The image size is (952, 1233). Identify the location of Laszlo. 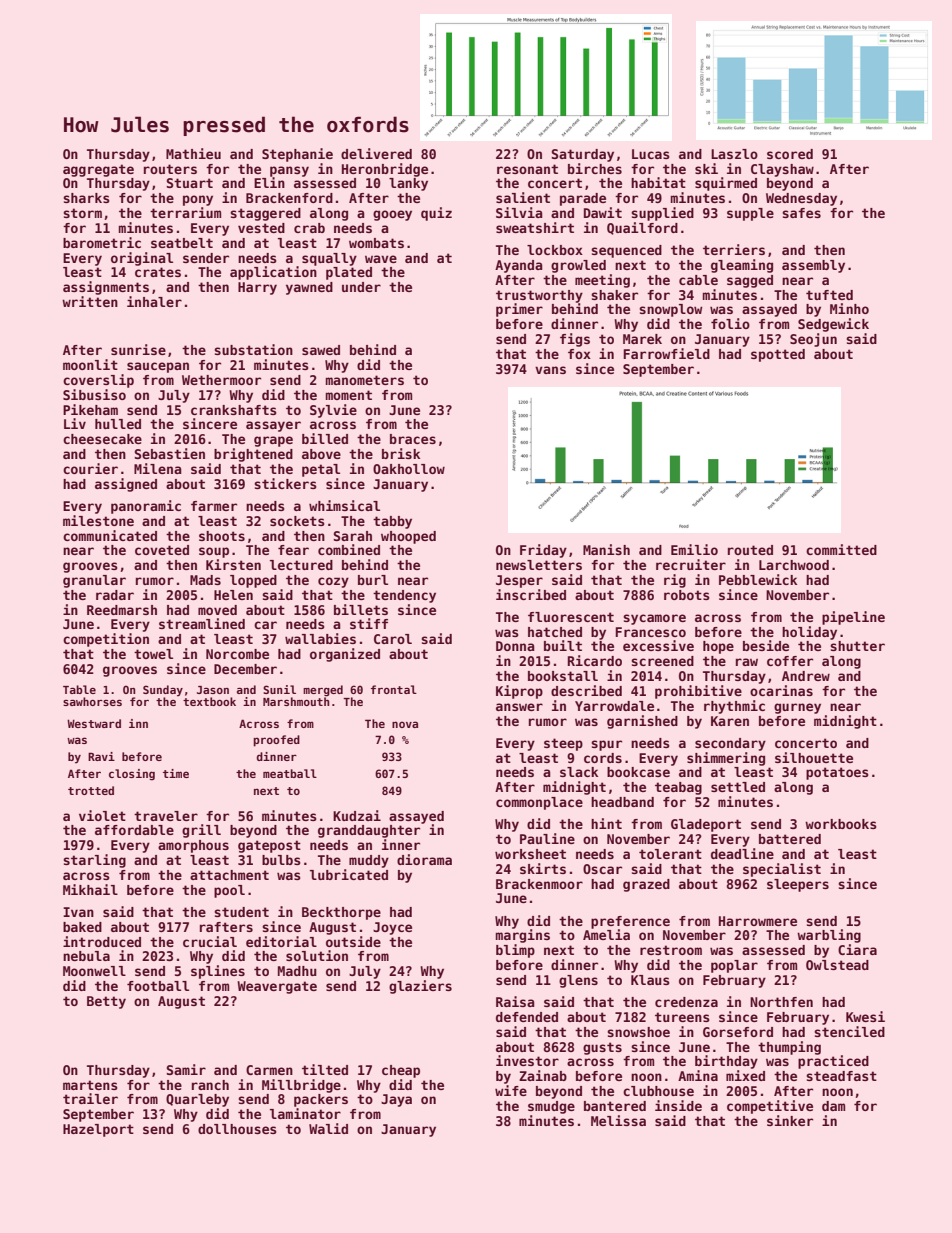
(734, 154).
